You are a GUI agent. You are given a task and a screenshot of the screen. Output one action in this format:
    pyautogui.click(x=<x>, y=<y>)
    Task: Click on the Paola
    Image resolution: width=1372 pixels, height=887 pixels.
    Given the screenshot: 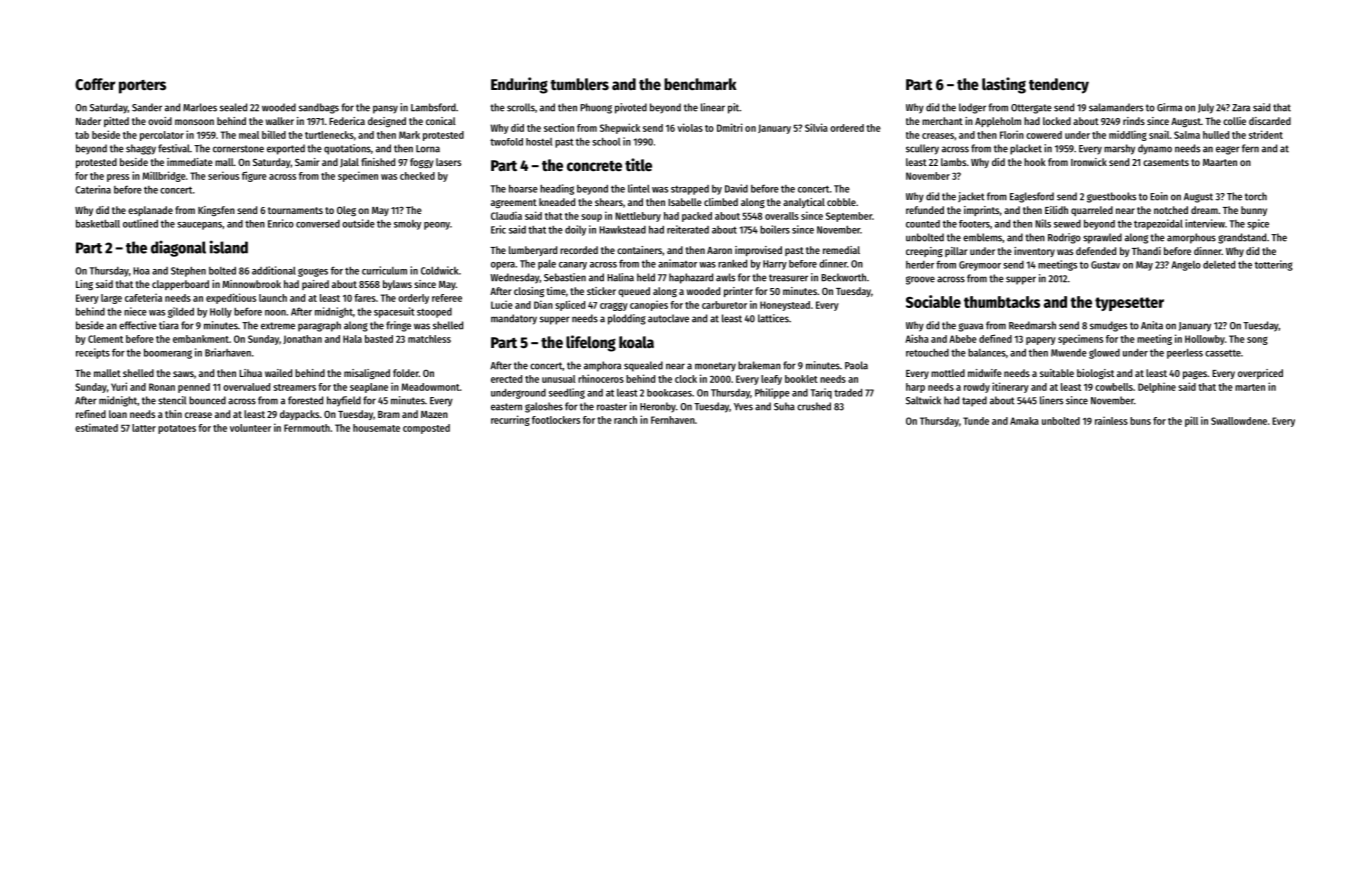 What is the action you would take?
    pyautogui.click(x=856, y=365)
